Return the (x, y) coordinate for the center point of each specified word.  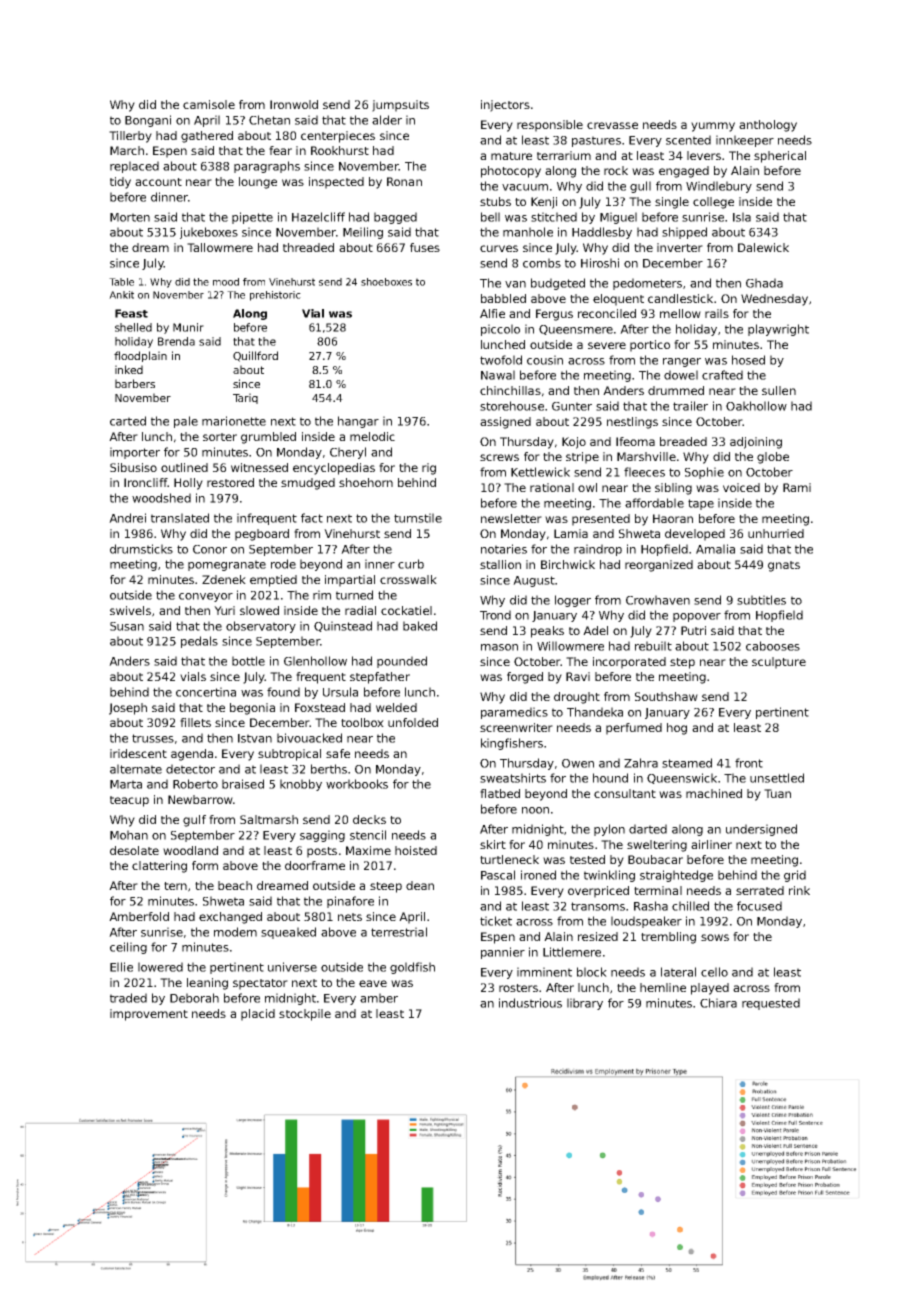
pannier (503, 953)
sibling (673, 489)
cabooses (773, 646)
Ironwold (294, 104)
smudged (308, 484)
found (283, 692)
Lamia (571, 533)
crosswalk (408, 579)
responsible (550, 126)
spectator (260, 984)
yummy (713, 127)
